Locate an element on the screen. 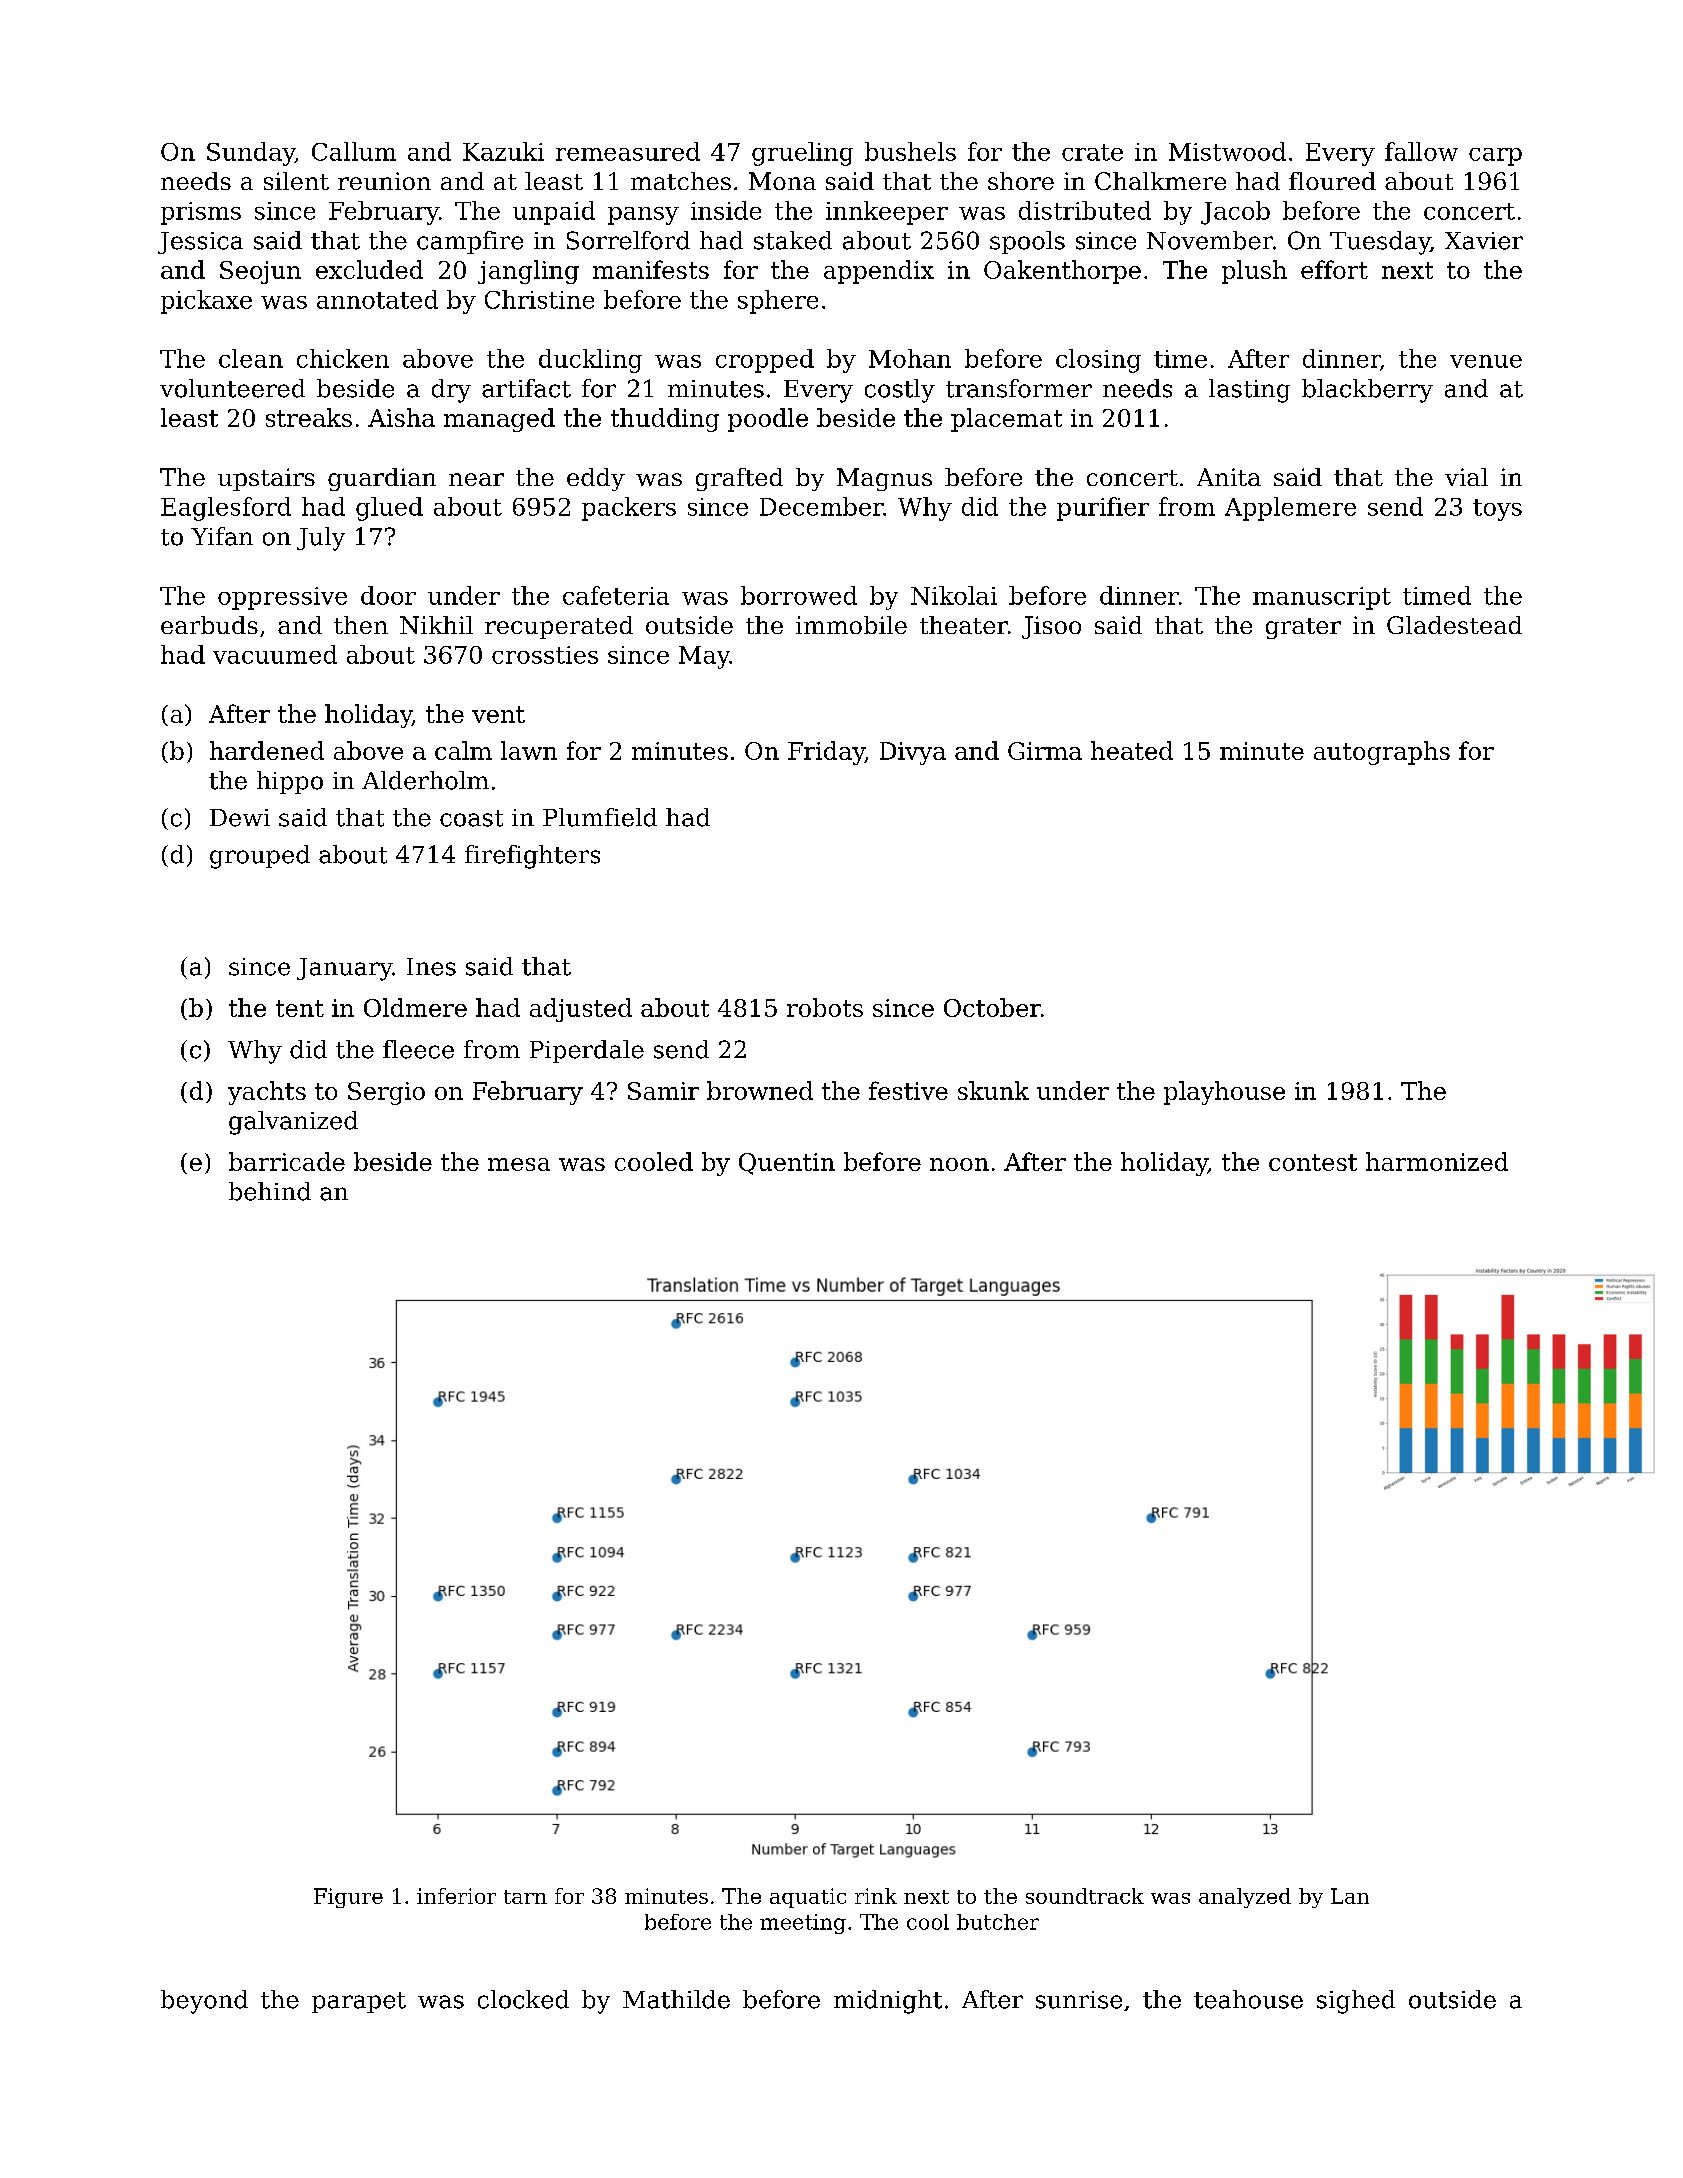  behind is located at coordinates (270, 1191).
